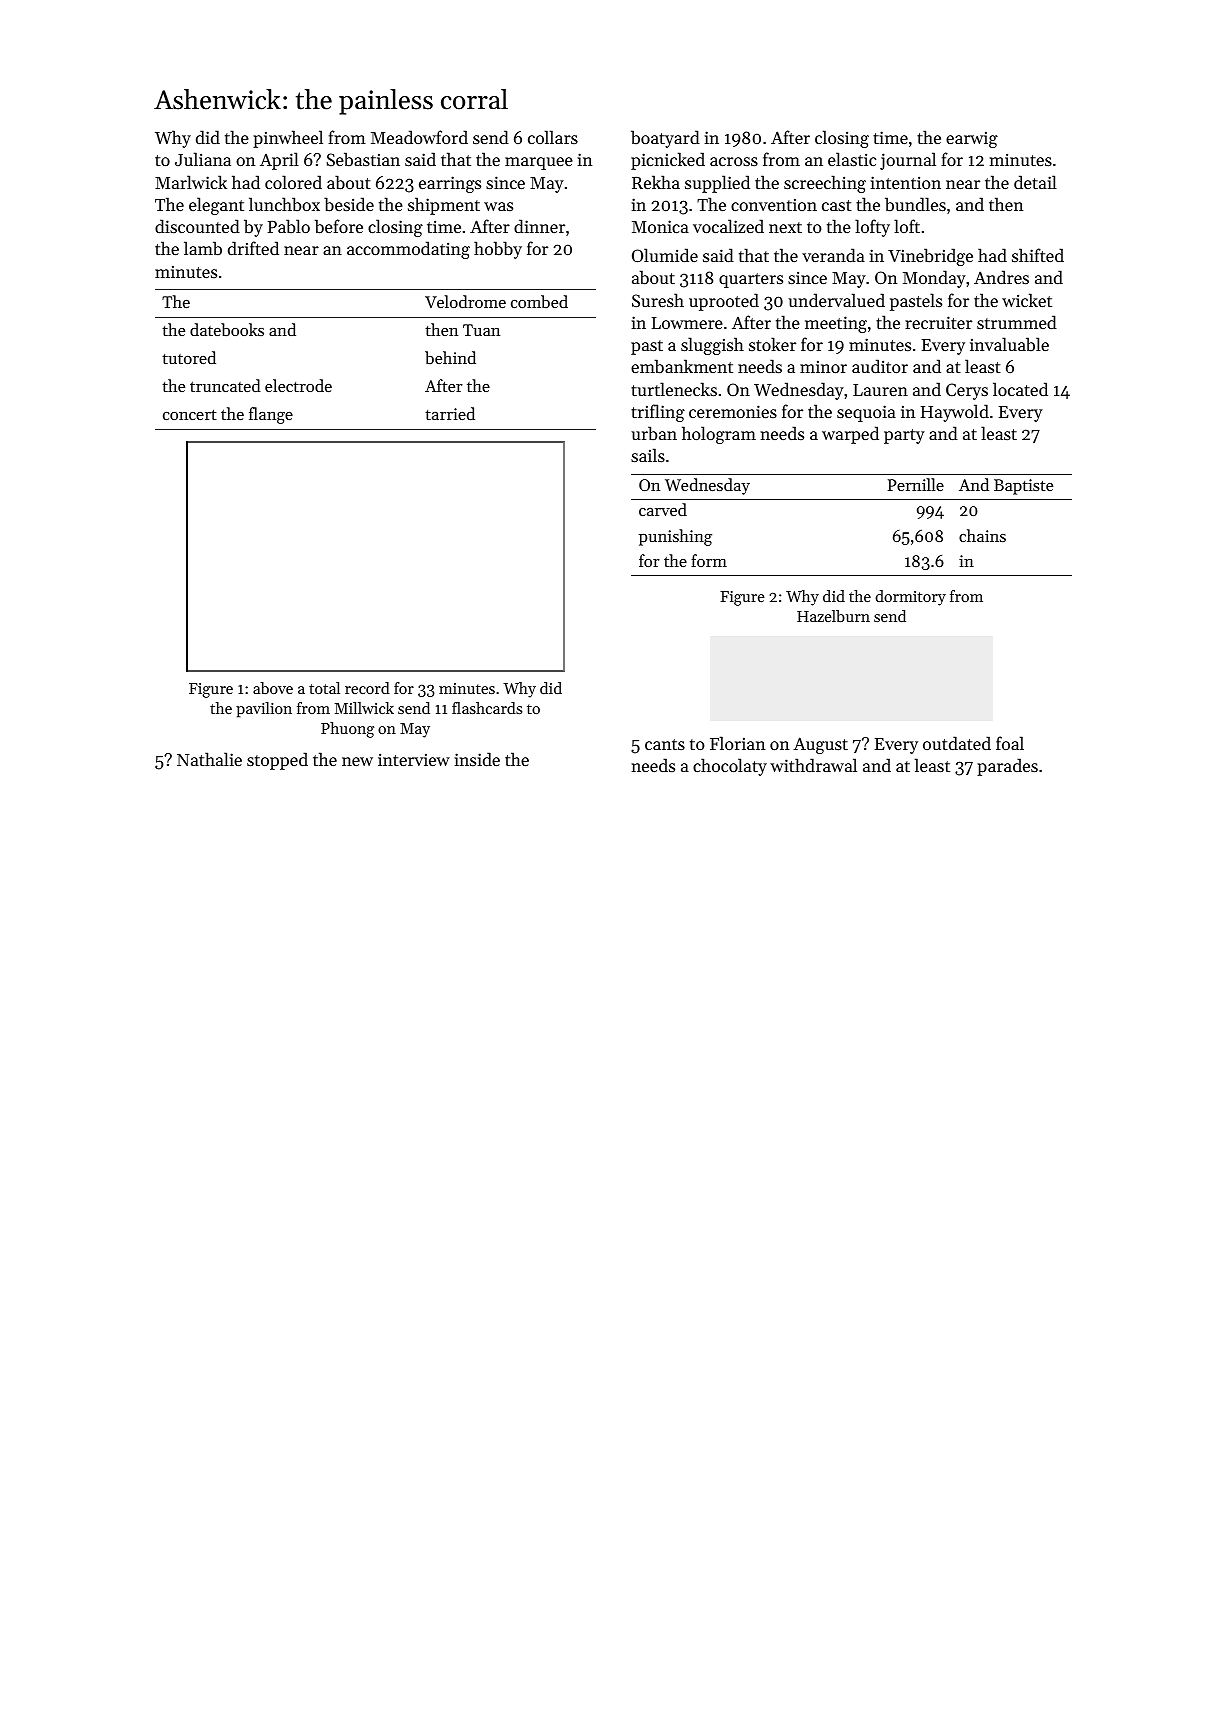 Image resolution: width=1227 pixels, height=1735 pixels. I want to click on pavilion, so click(264, 710).
